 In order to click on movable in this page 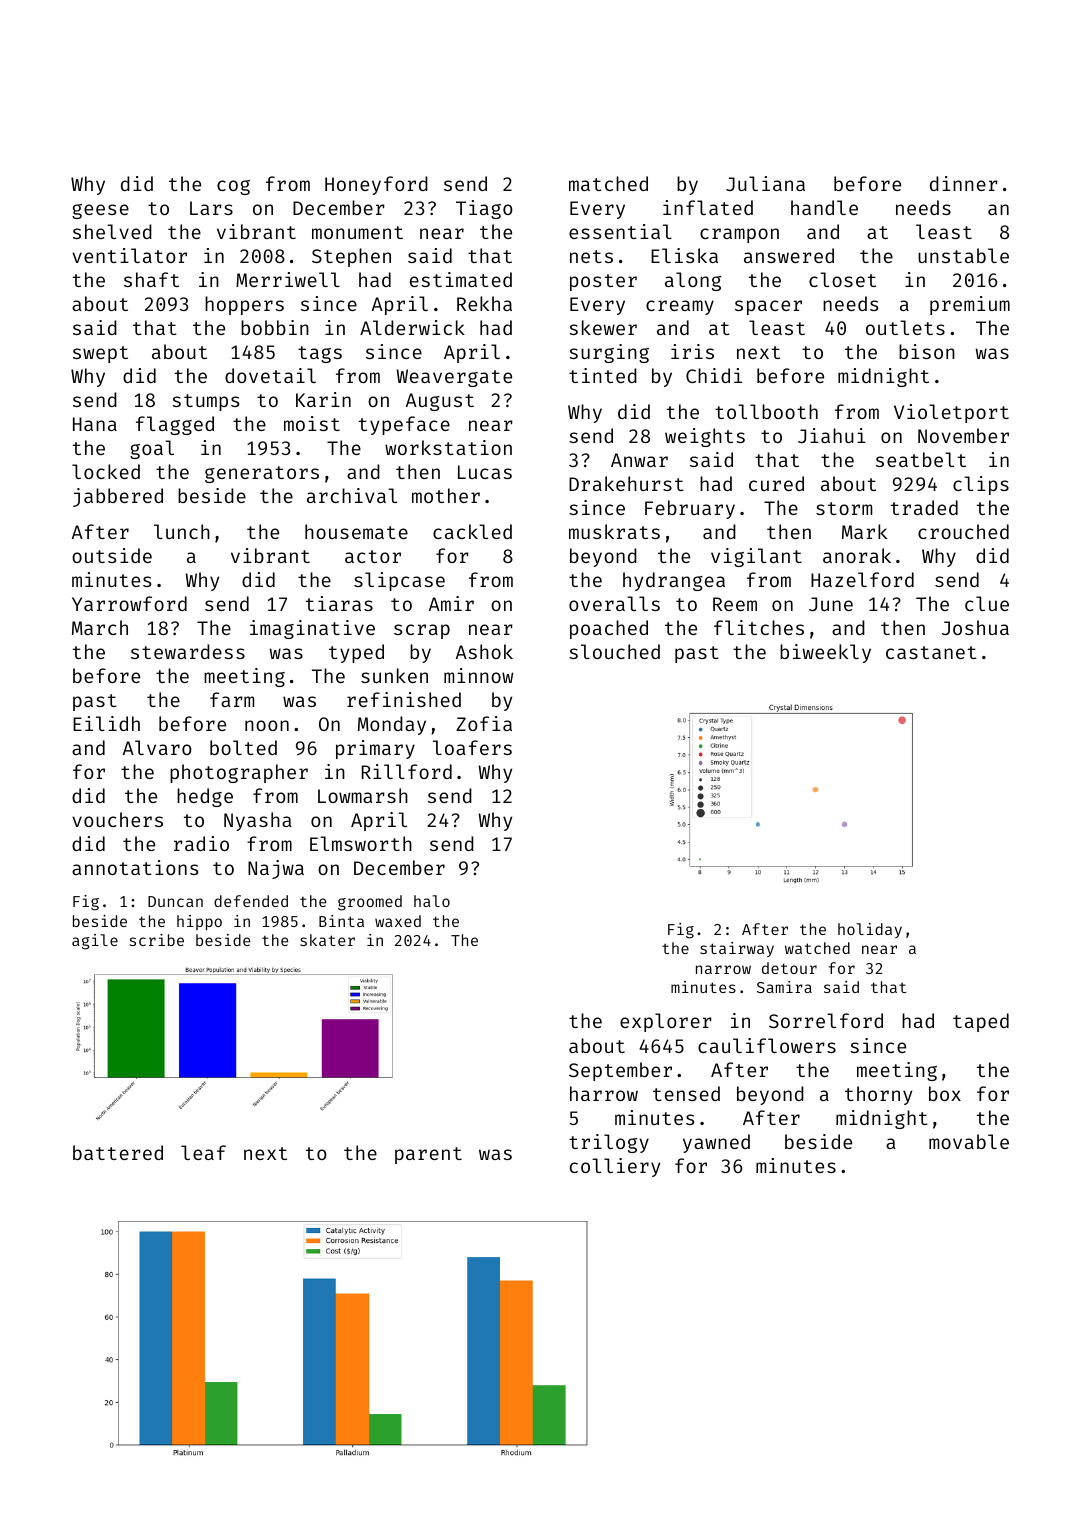, I will do `click(969, 1141)`.
